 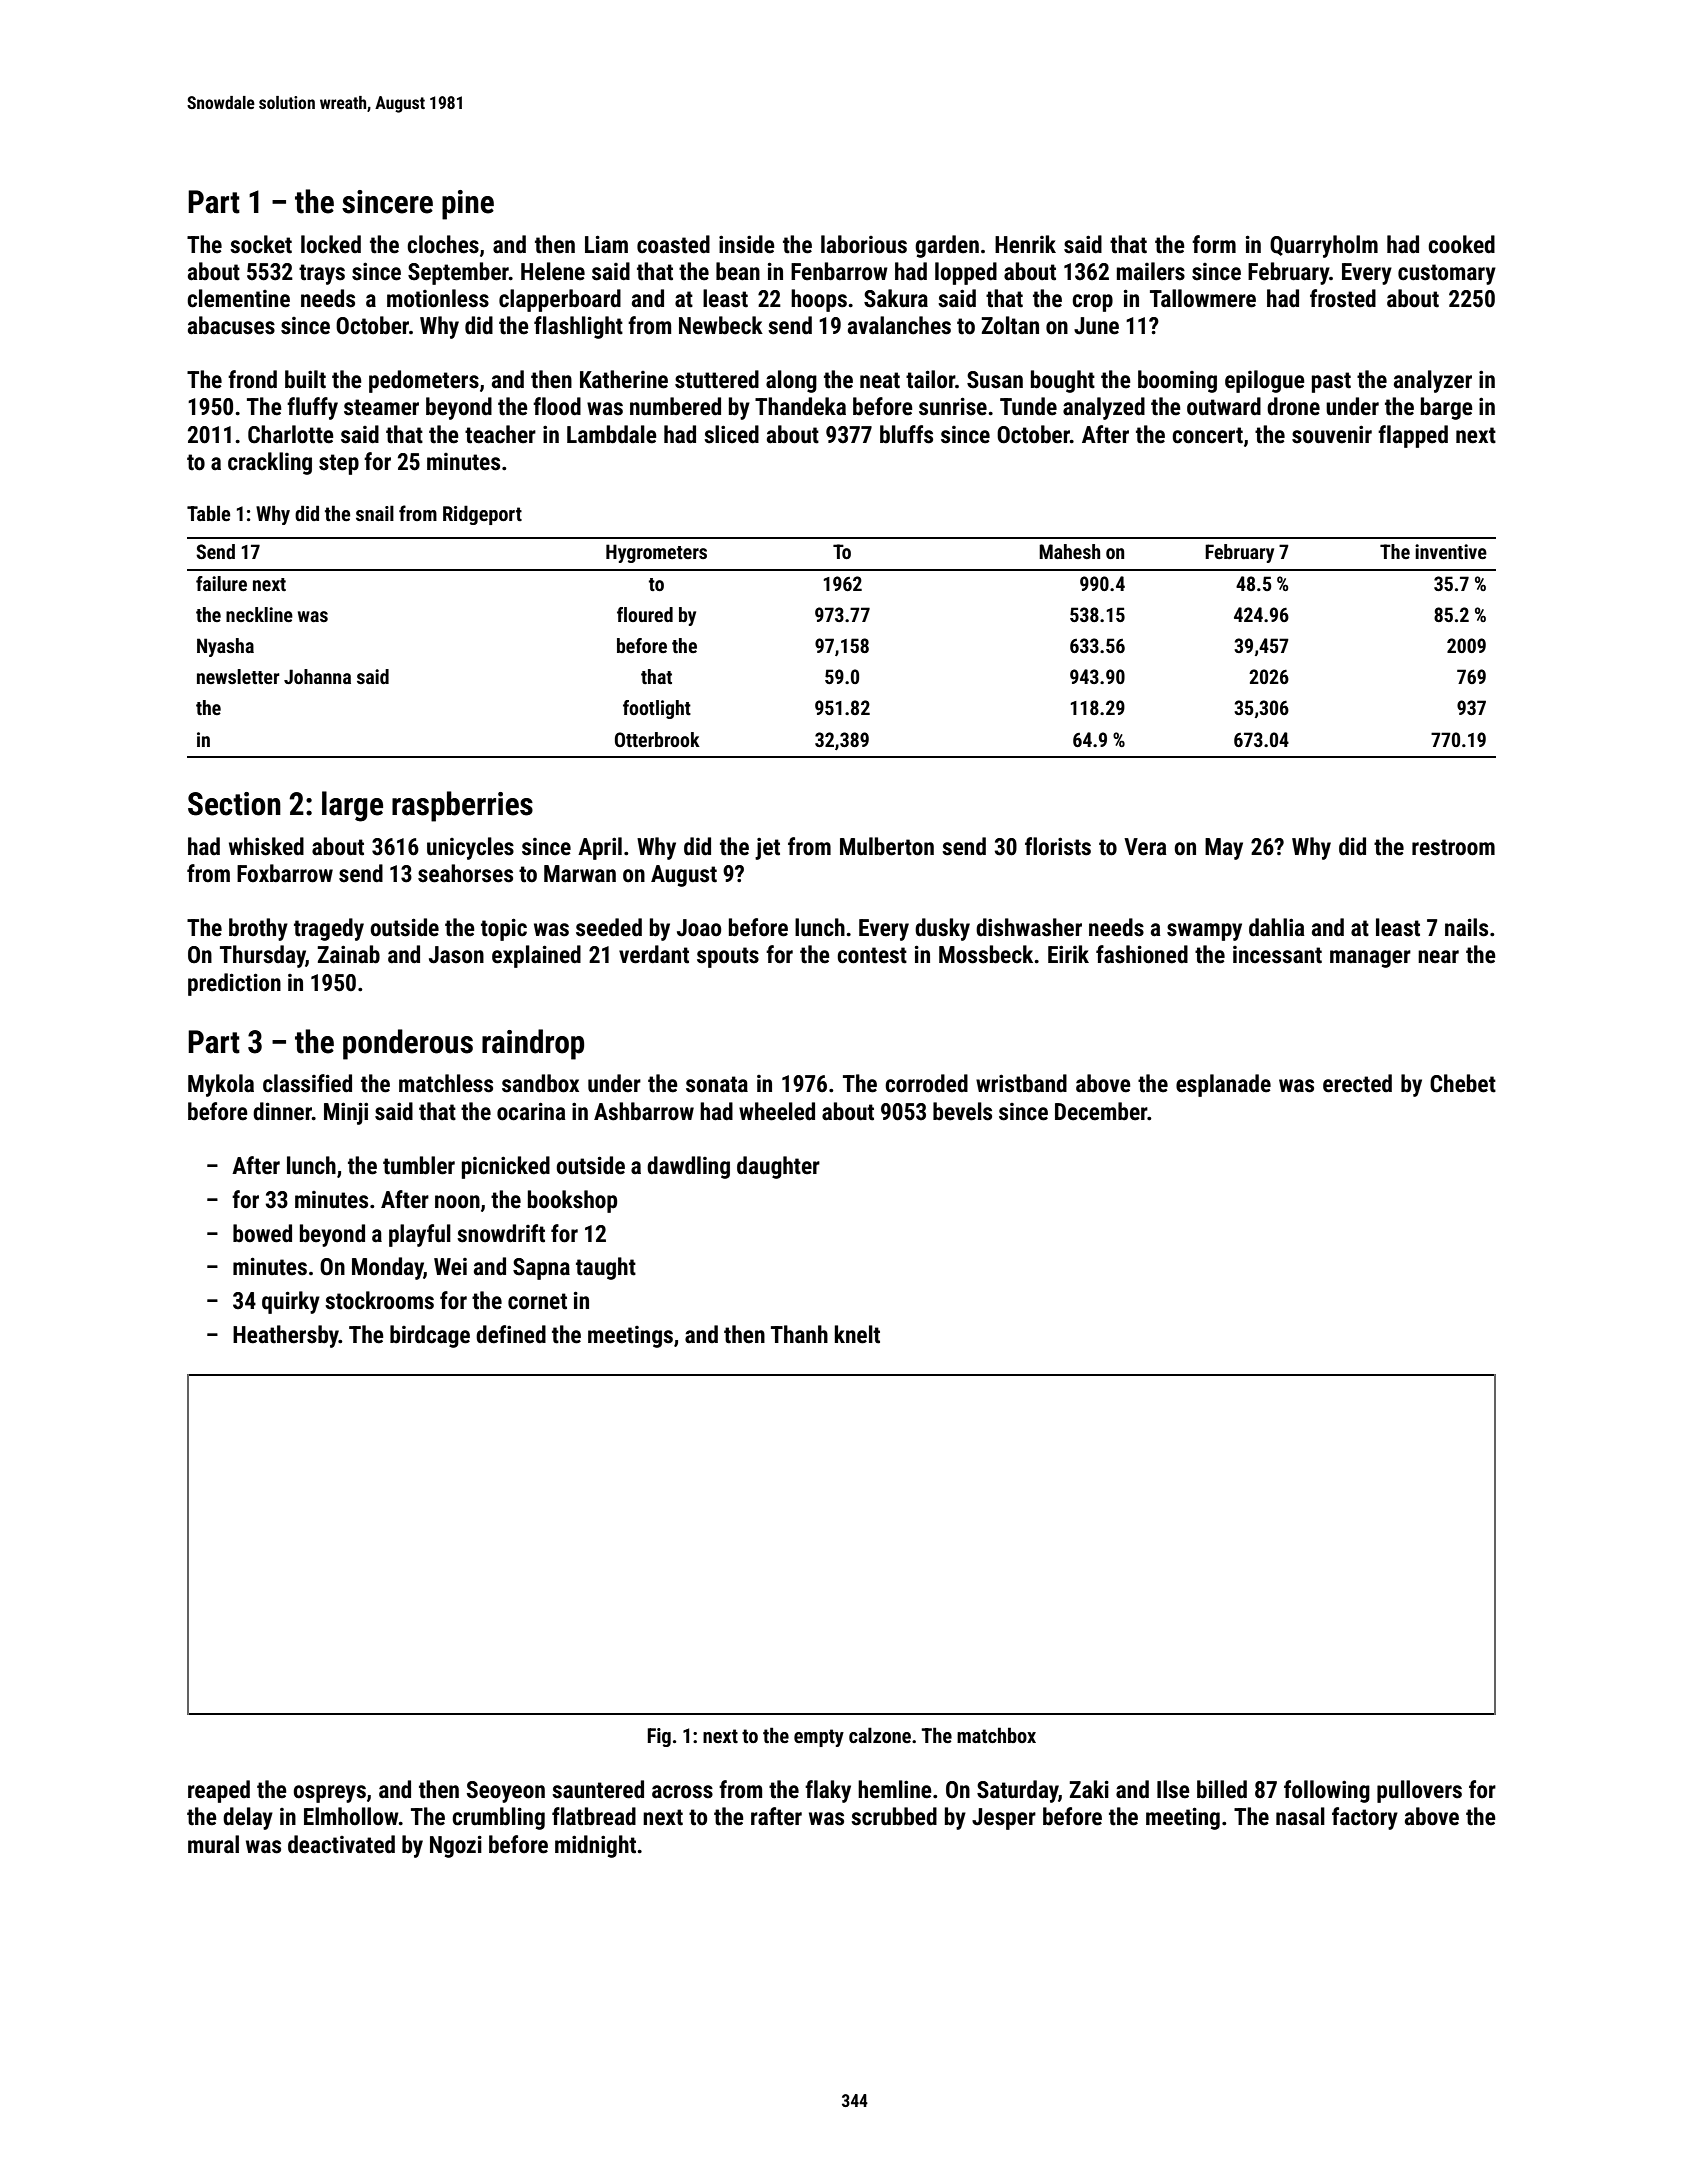 What do you see at coordinates (717, 379) in the page?
I see `stuttered` at bounding box center [717, 379].
